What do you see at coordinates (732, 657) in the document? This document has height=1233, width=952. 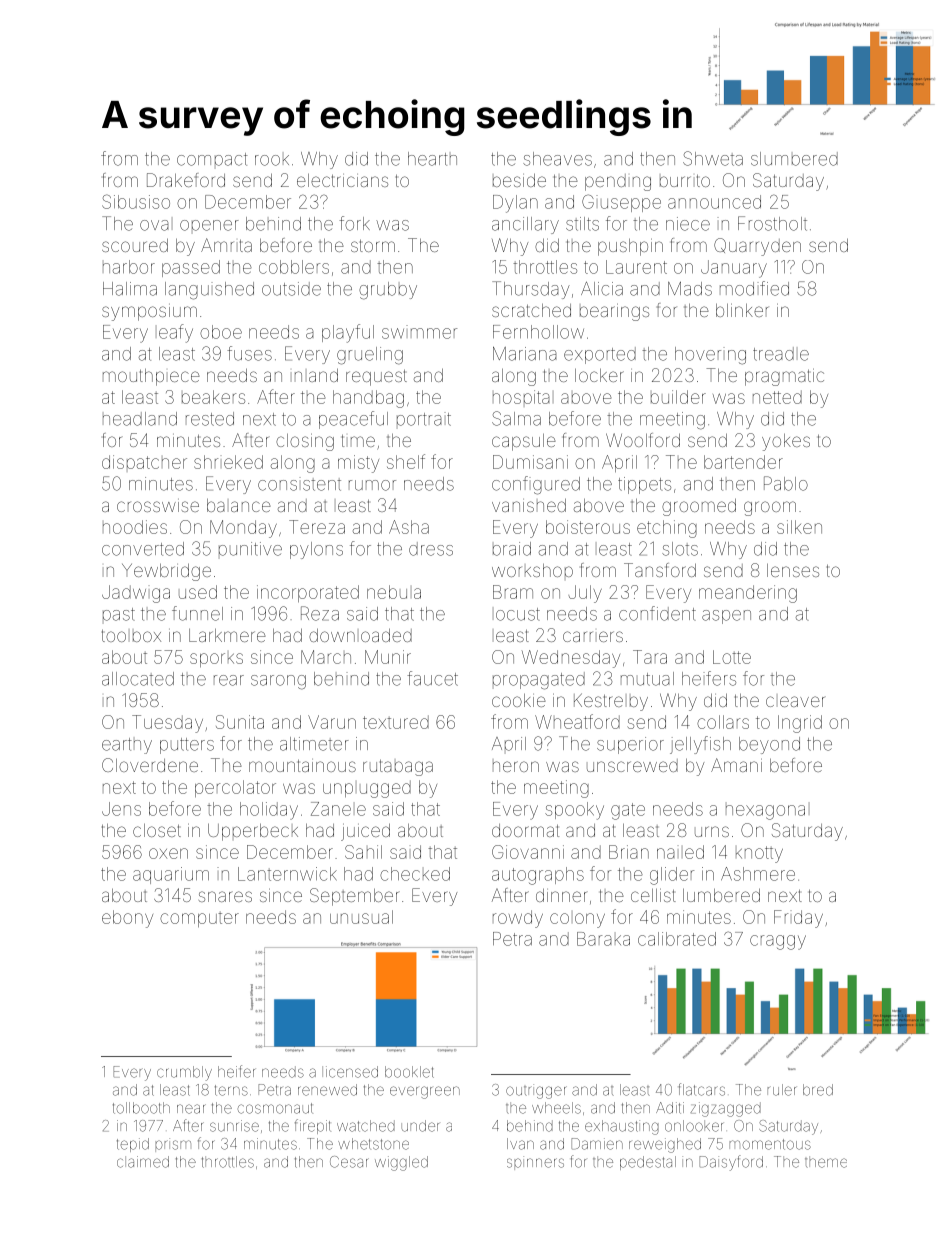 I see `Lotte` at bounding box center [732, 657].
